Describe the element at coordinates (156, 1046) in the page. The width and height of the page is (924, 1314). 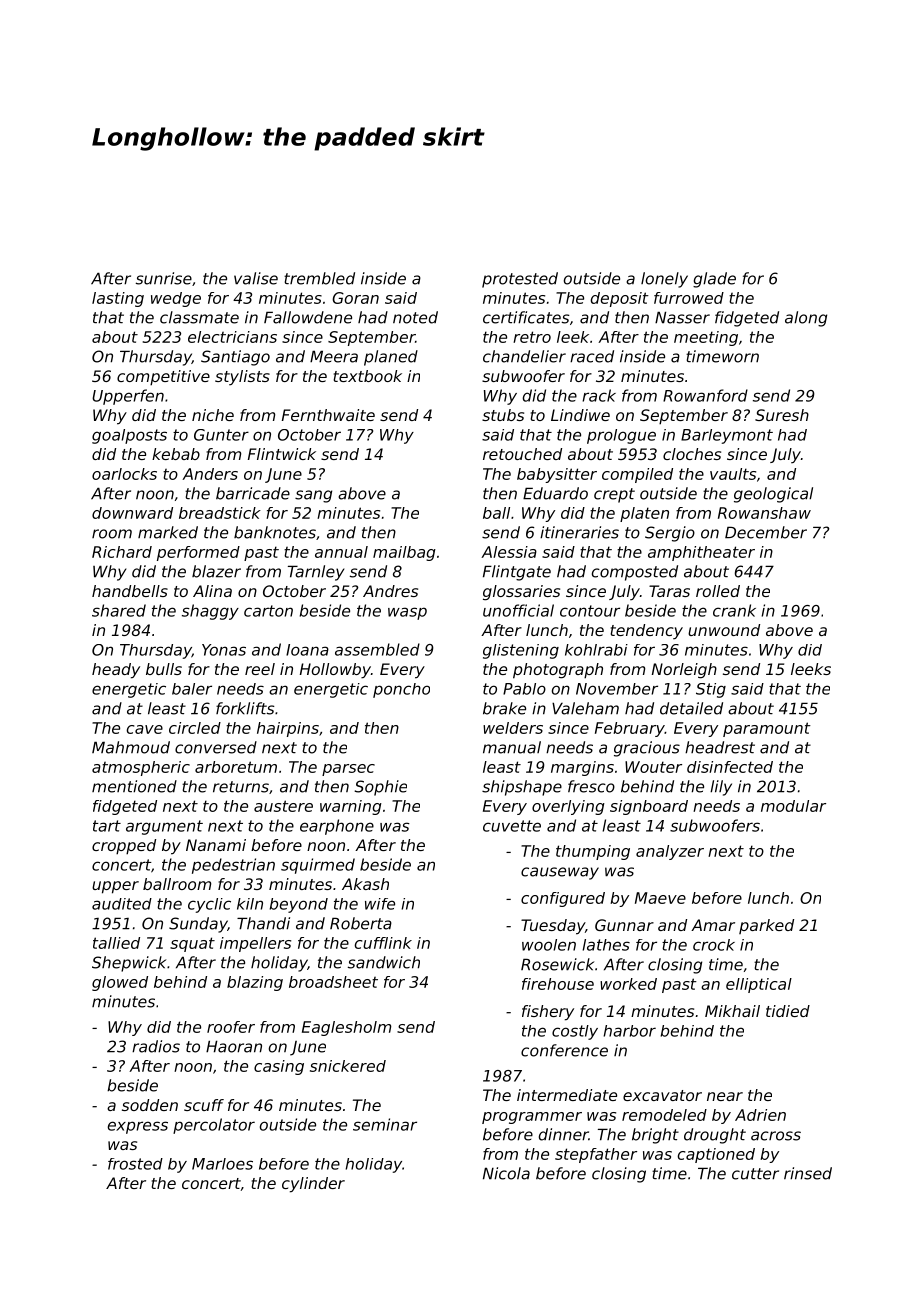
I see `radios` at that location.
